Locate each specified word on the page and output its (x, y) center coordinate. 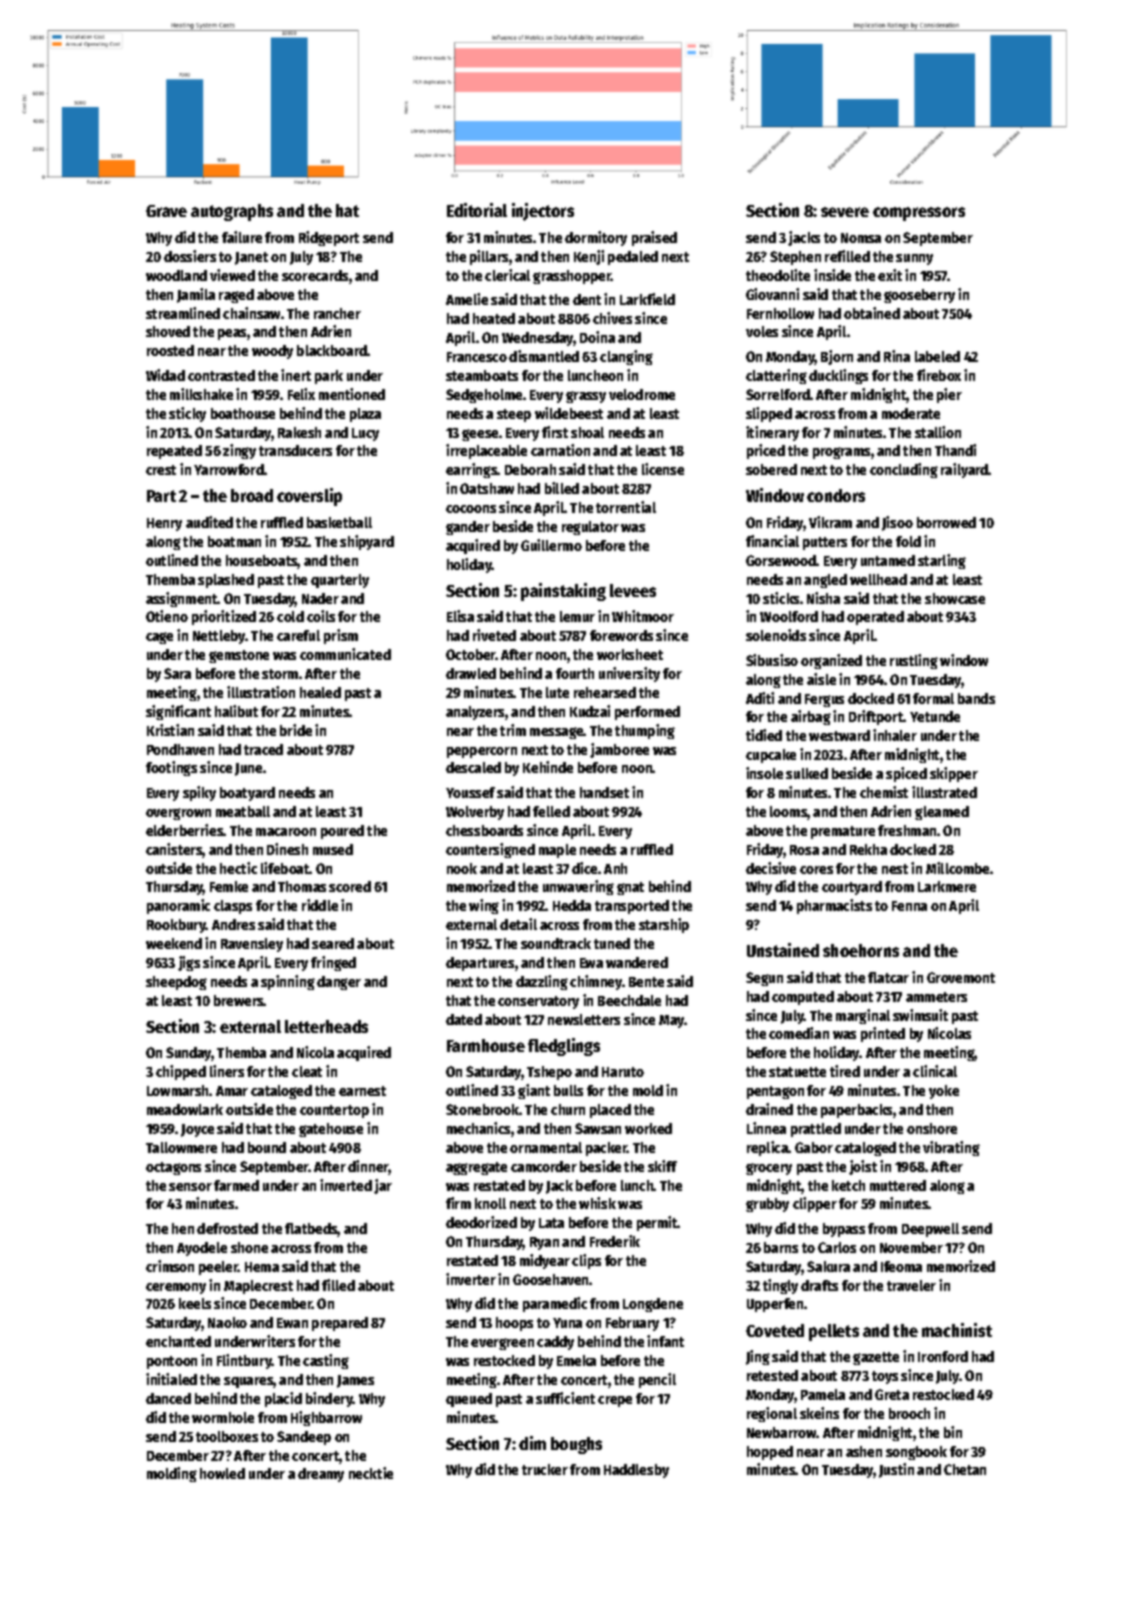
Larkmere (947, 886)
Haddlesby (636, 1471)
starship (664, 925)
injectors (543, 212)
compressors (919, 214)
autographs (232, 212)
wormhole (223, 1417)
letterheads (326, 1026)
